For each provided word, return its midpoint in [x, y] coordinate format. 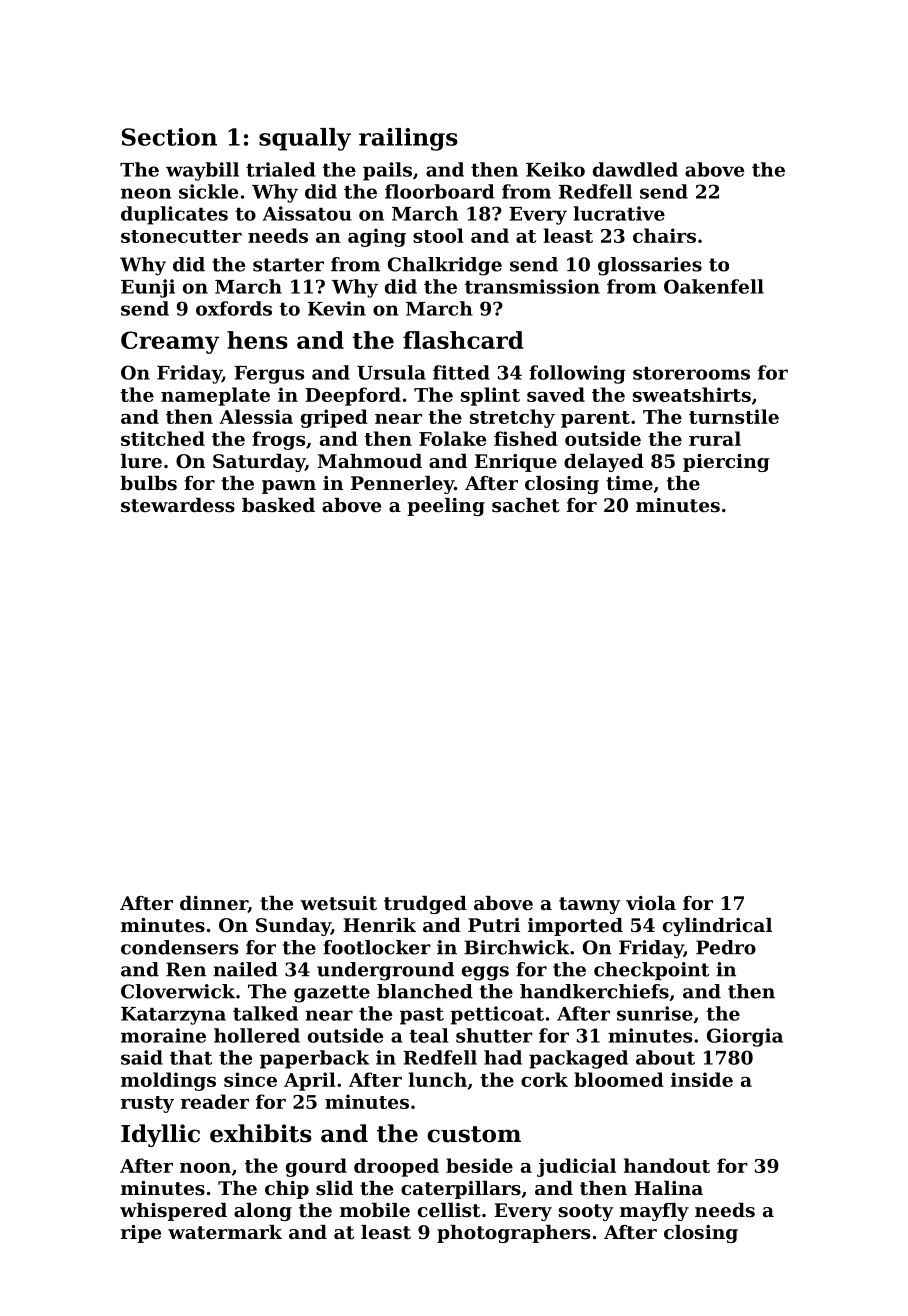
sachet [526, 505]
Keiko [555, 169]
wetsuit [338, 903]
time [629, 483]
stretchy [512, 418]
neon [146, 193]
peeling [446, 507]
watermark [225, 1232]
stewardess [178, 505]
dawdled [635, 169]
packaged [578, 1059]
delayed [604, 463]
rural [715, 438]
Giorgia [745, 1037]
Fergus [269, 375]
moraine [163, 1035]
